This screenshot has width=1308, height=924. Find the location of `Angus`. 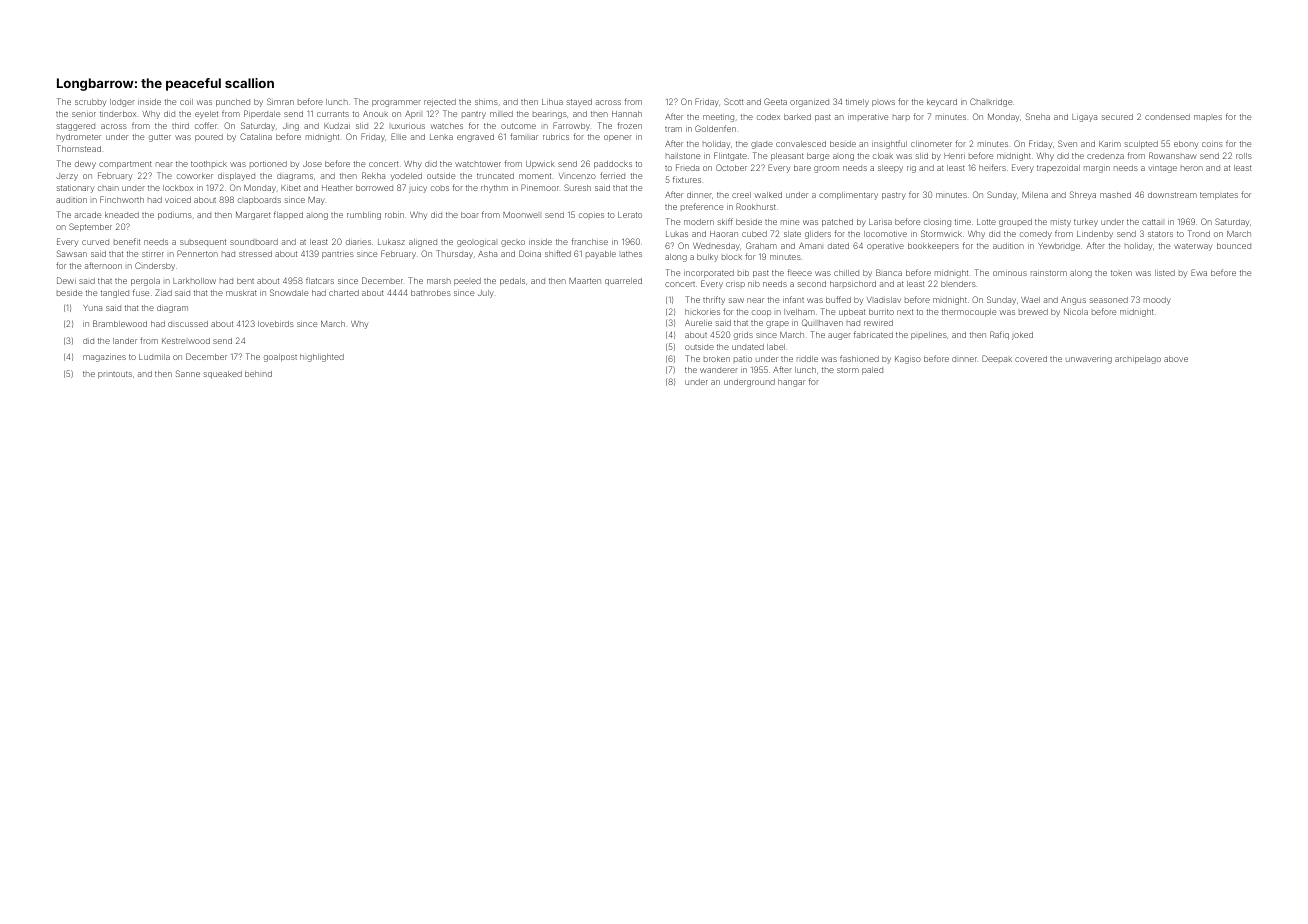

Angus is located at coordinates (1073, 301).
